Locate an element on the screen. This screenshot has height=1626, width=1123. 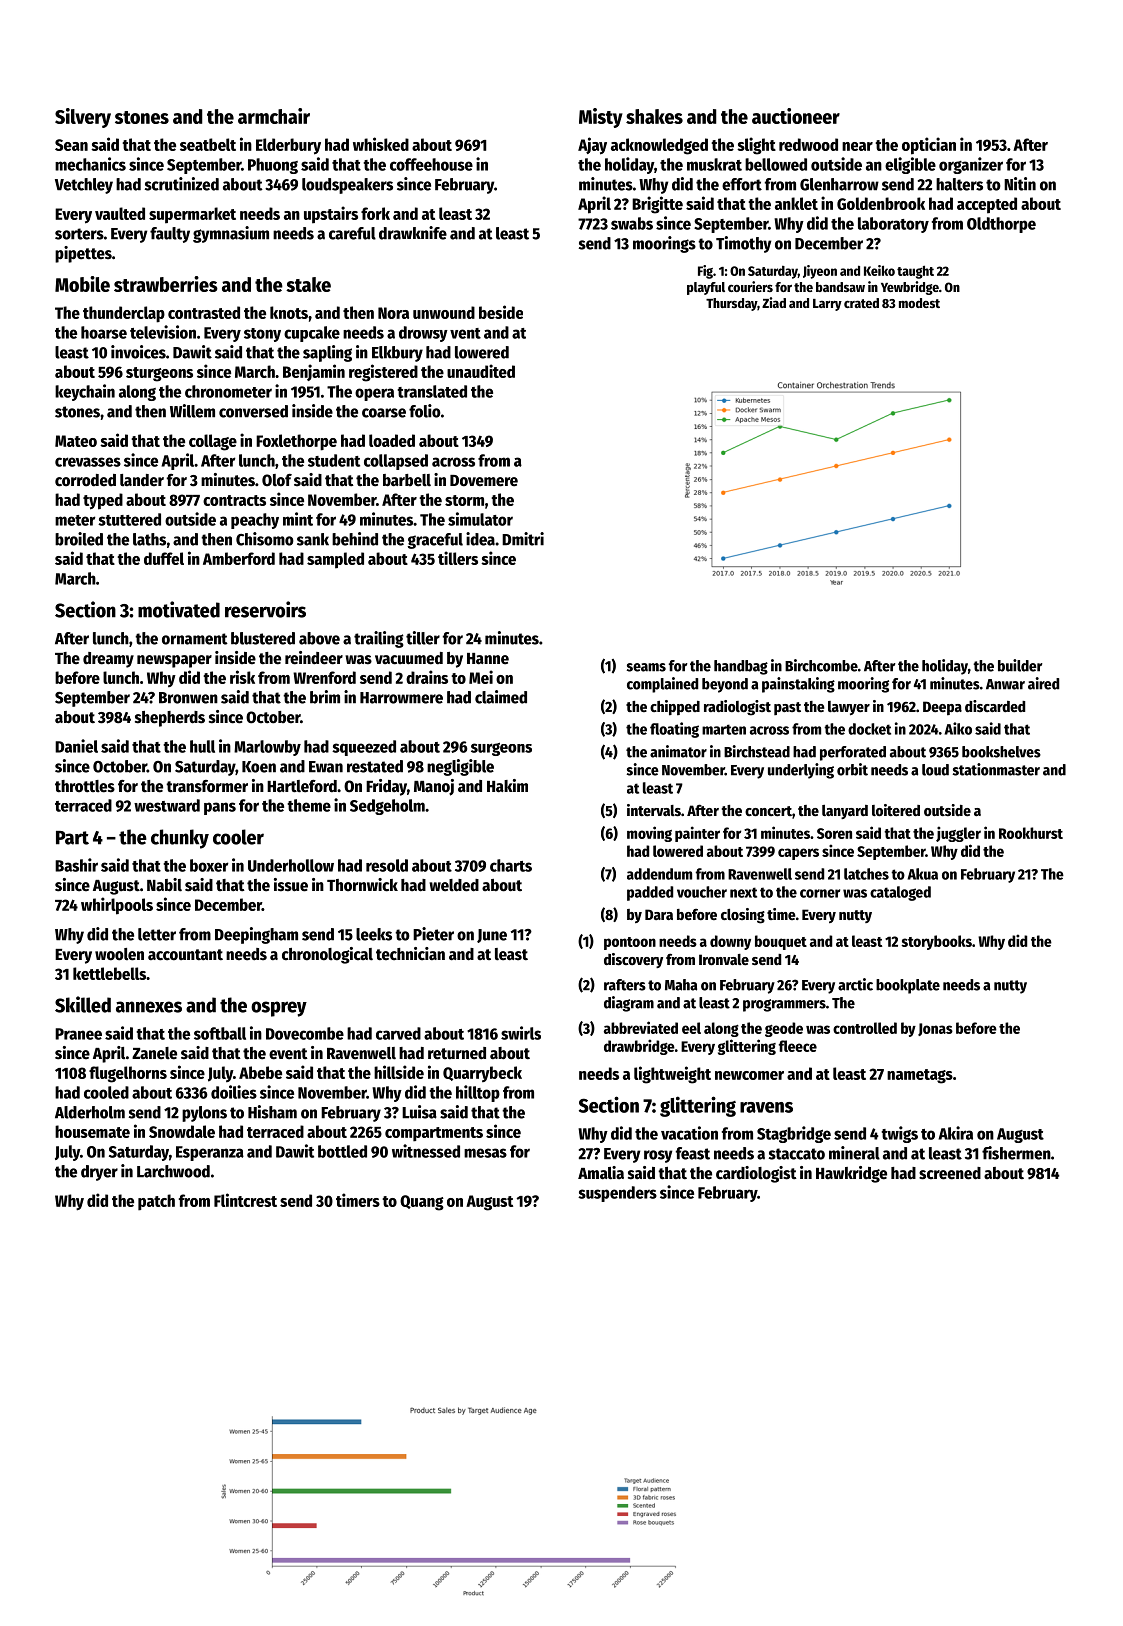
softball is located at coordinates (220, 1033).
